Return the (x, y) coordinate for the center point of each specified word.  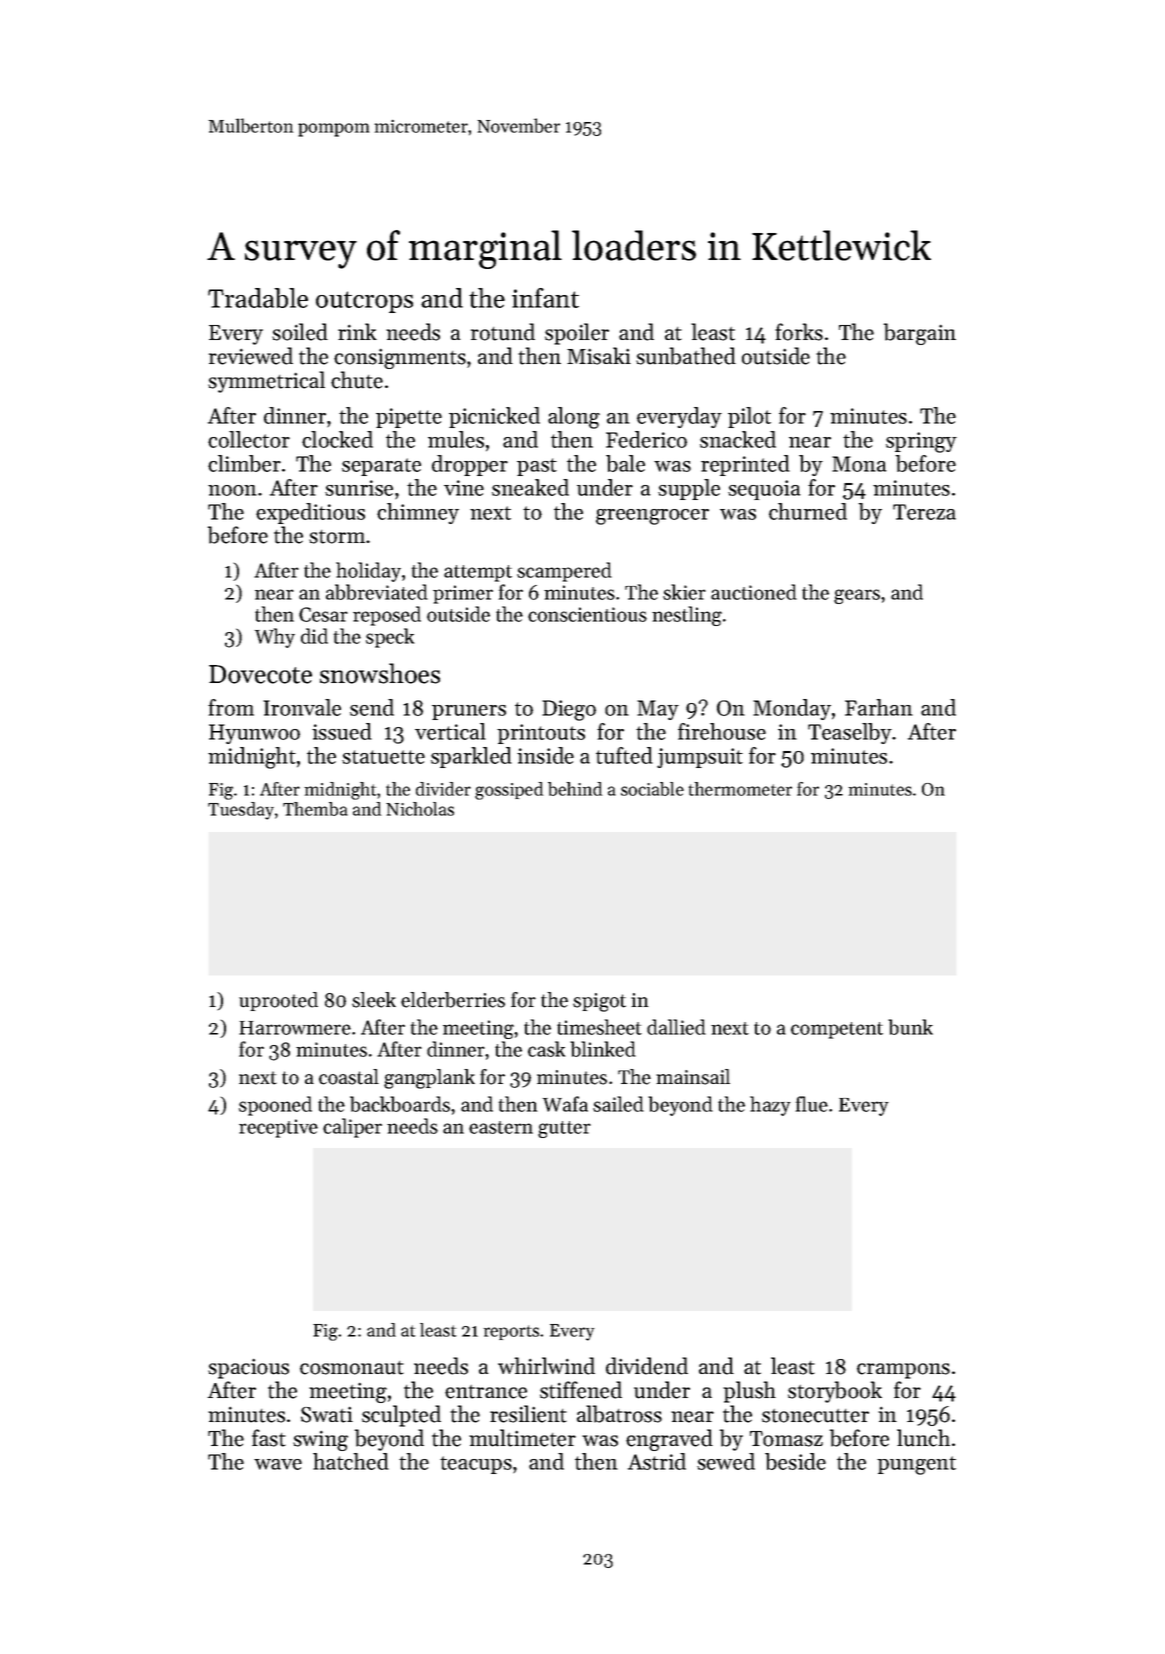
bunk (910, 1027)
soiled (300, 332)
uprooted (278, 1001)
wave (278, 1464)
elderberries (453, 1000)
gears (857, 596)
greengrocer (652, 517)
